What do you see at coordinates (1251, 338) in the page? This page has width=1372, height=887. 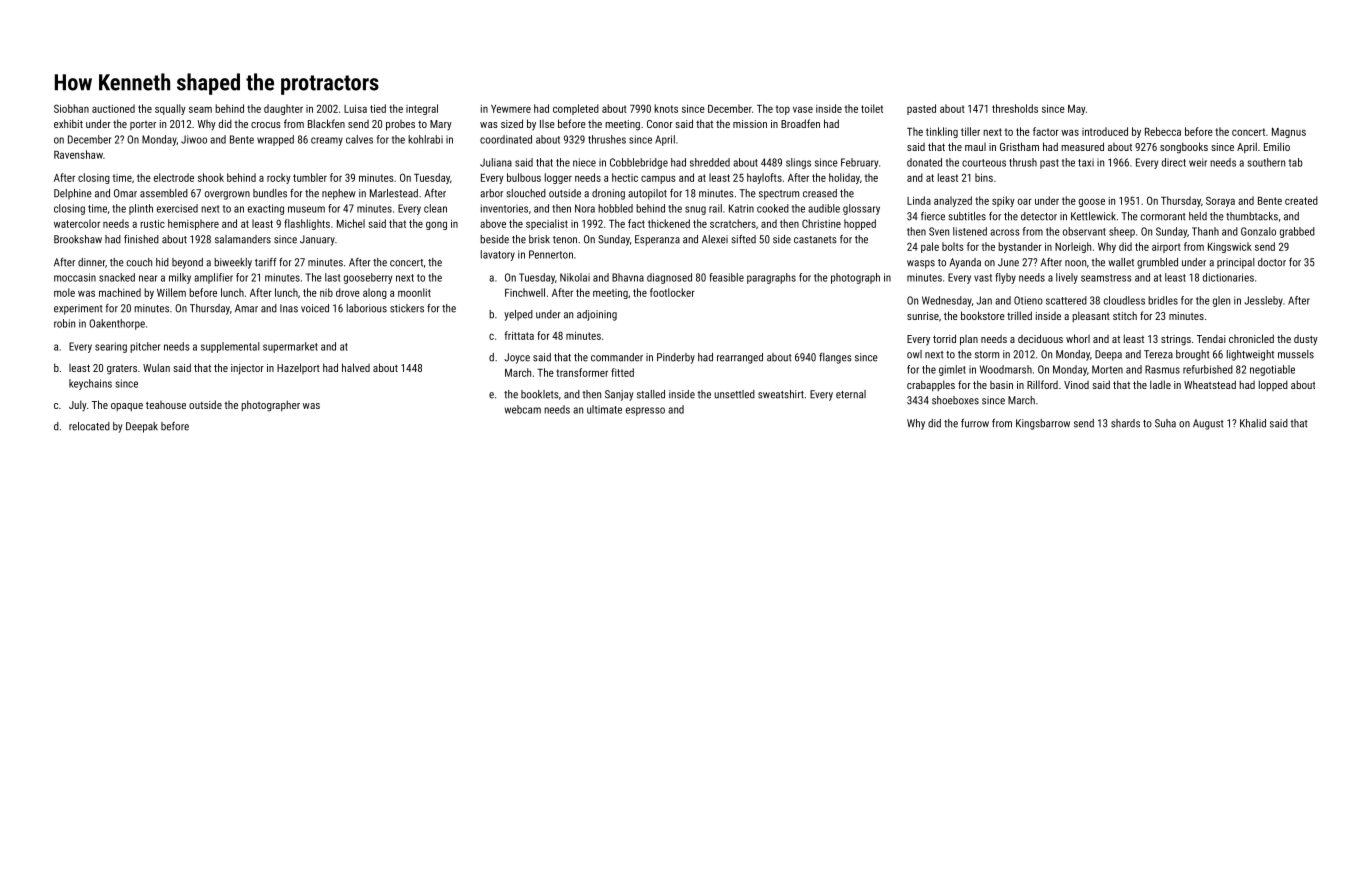 I see `chronicled` at bounding box center [1251, 338].
